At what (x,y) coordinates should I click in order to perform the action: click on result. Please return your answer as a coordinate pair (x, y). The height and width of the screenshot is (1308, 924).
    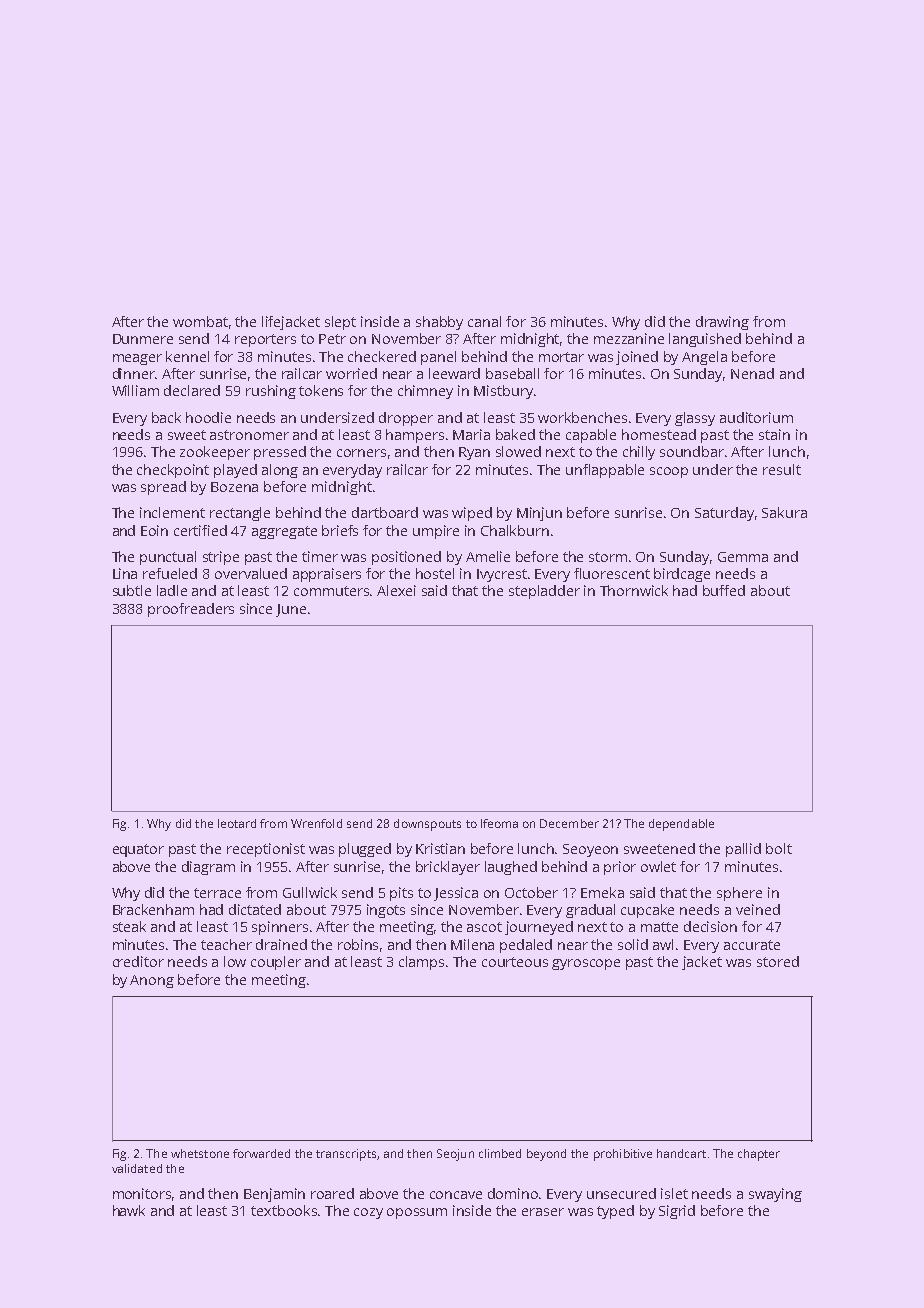
    Looking at the image, I should click on (782, 469).
